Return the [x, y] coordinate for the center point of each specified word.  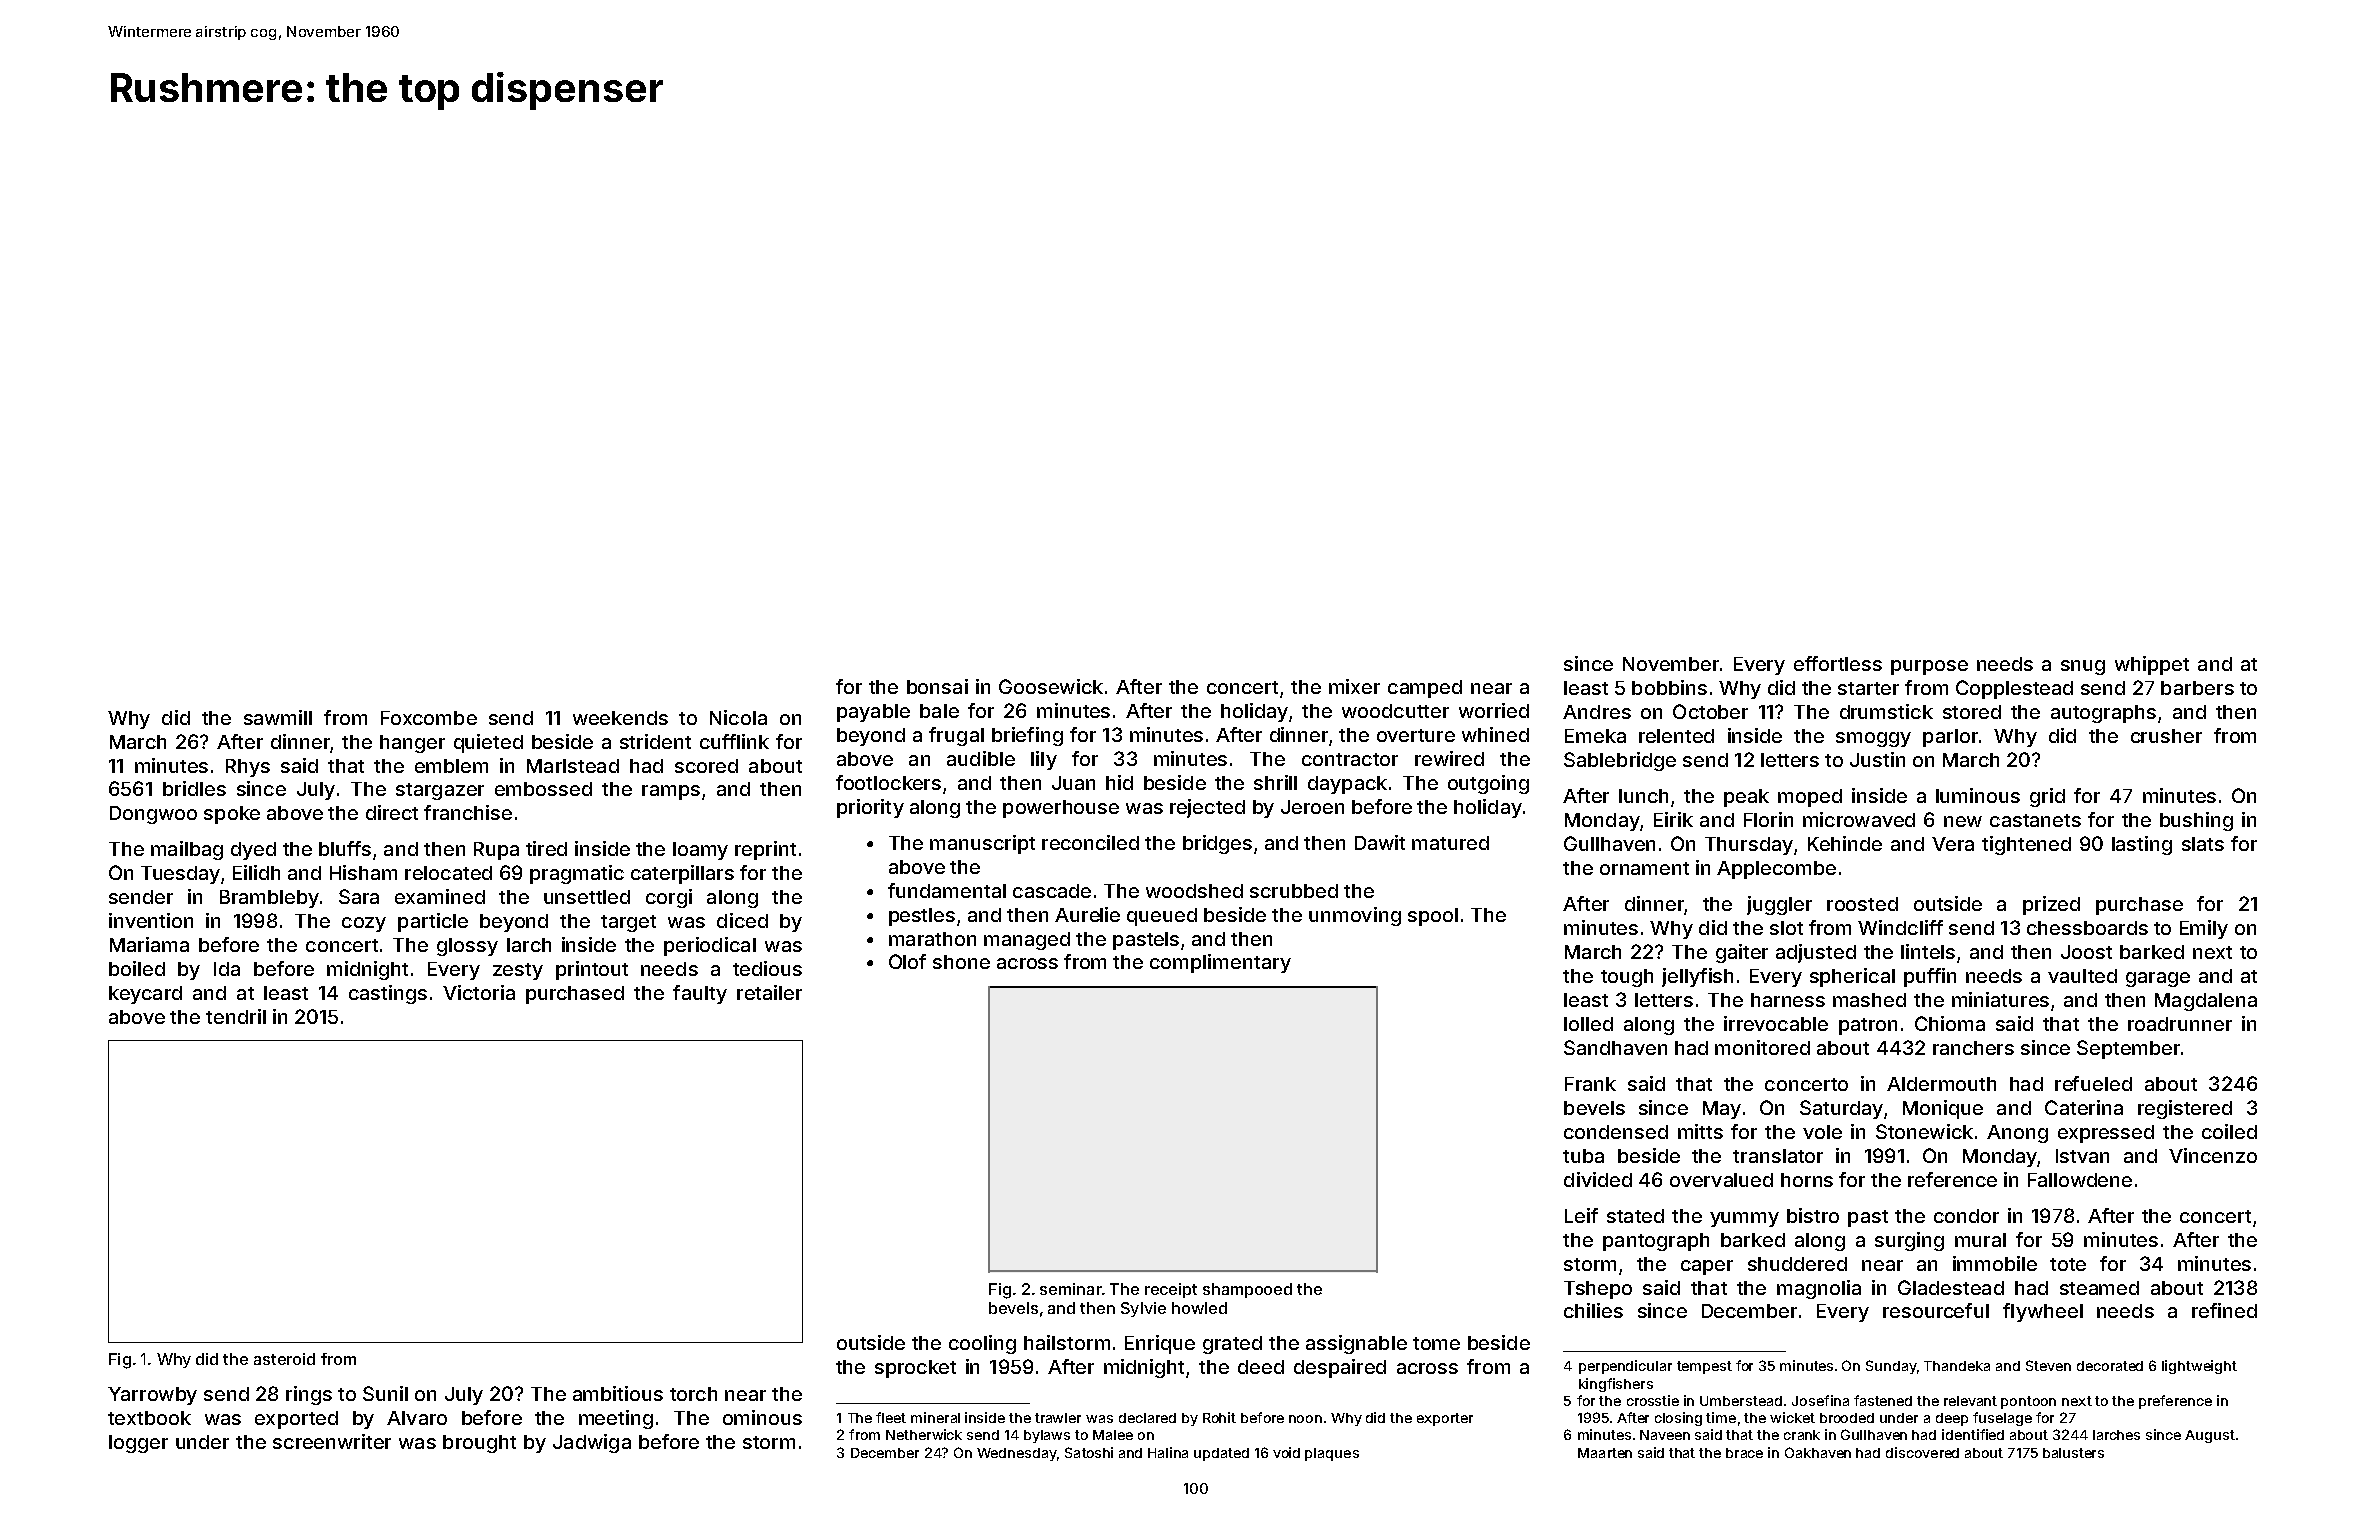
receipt [1171, 1290]
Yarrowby [152, 1396]
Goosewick [1051, 686]
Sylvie [1143, 1309]
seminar [1071, 1289]
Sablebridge [1620, 761]
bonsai [937, 686]
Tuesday [180, 875]
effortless [1838, 663]
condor [1966, 1216]
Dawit [1380, 842]
